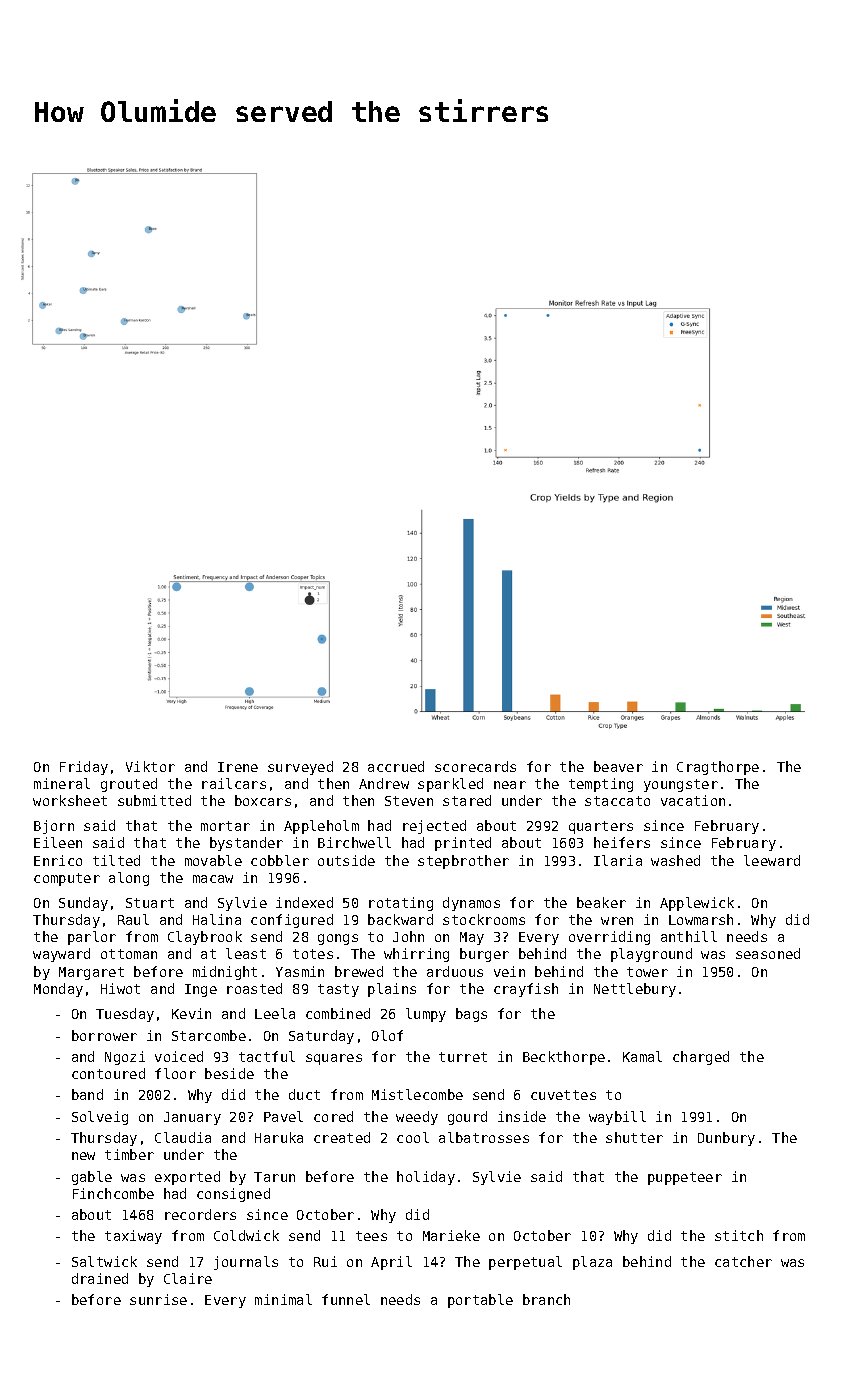  What do you see at coordinates (685, 1178) in the screenshot?
I see `puppeteer` at bounding box center [685, 1178].
